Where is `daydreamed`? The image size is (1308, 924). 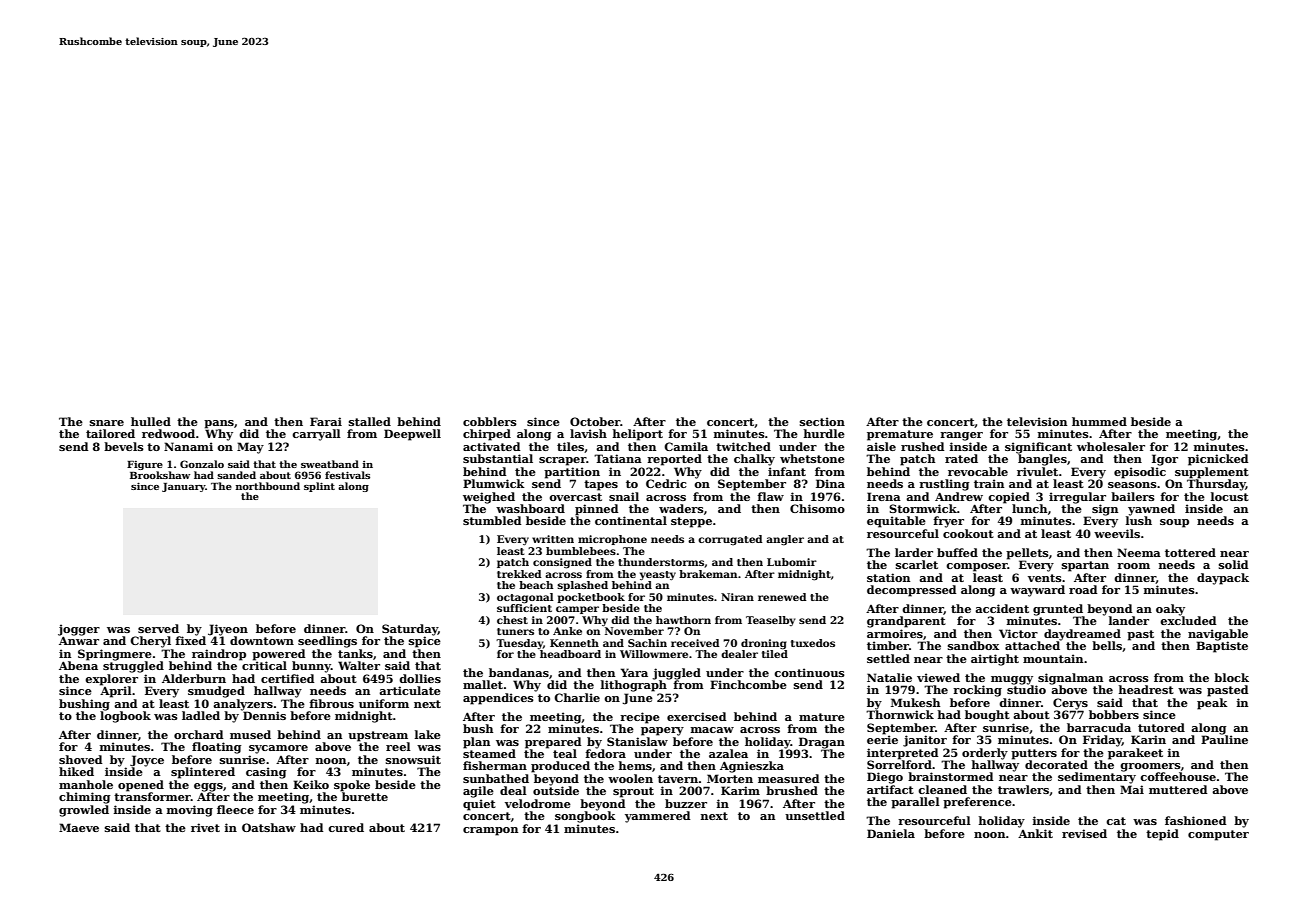
daydreamed is located at coordinates (1082, 635).
